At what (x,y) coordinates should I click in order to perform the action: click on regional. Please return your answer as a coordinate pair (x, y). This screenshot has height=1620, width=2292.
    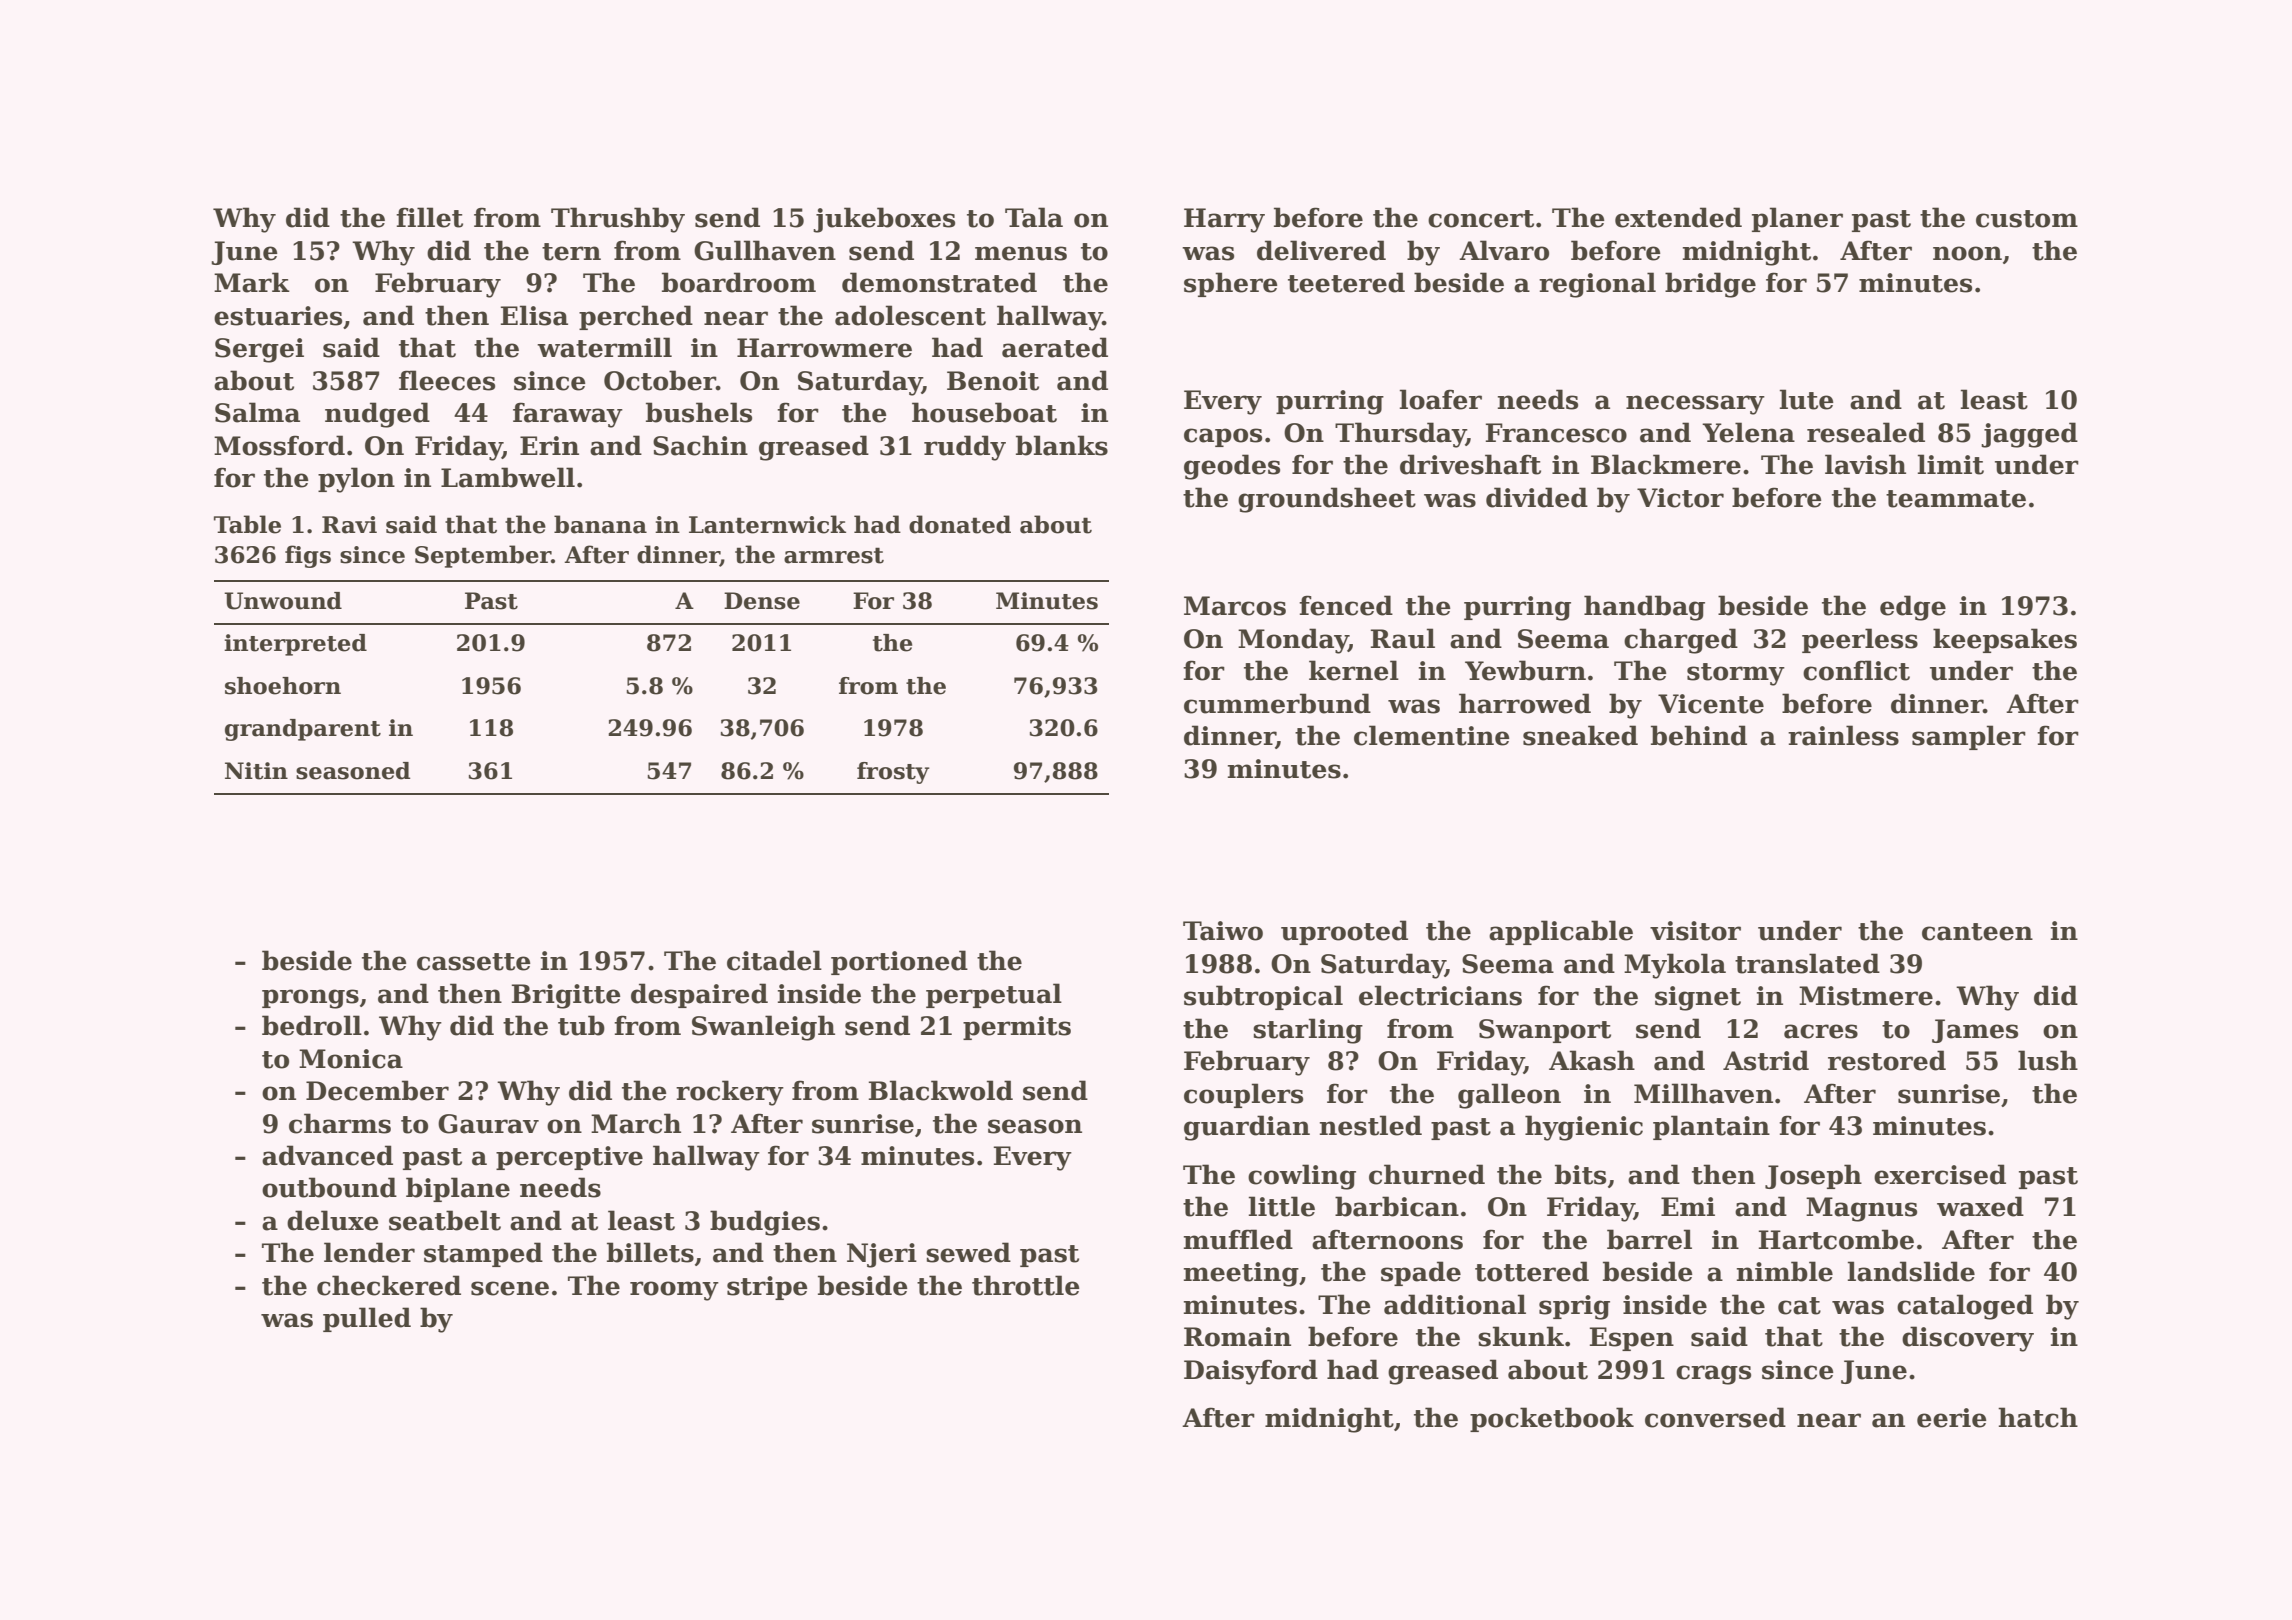
    Looking at the image, I should click on (1597, 285).
